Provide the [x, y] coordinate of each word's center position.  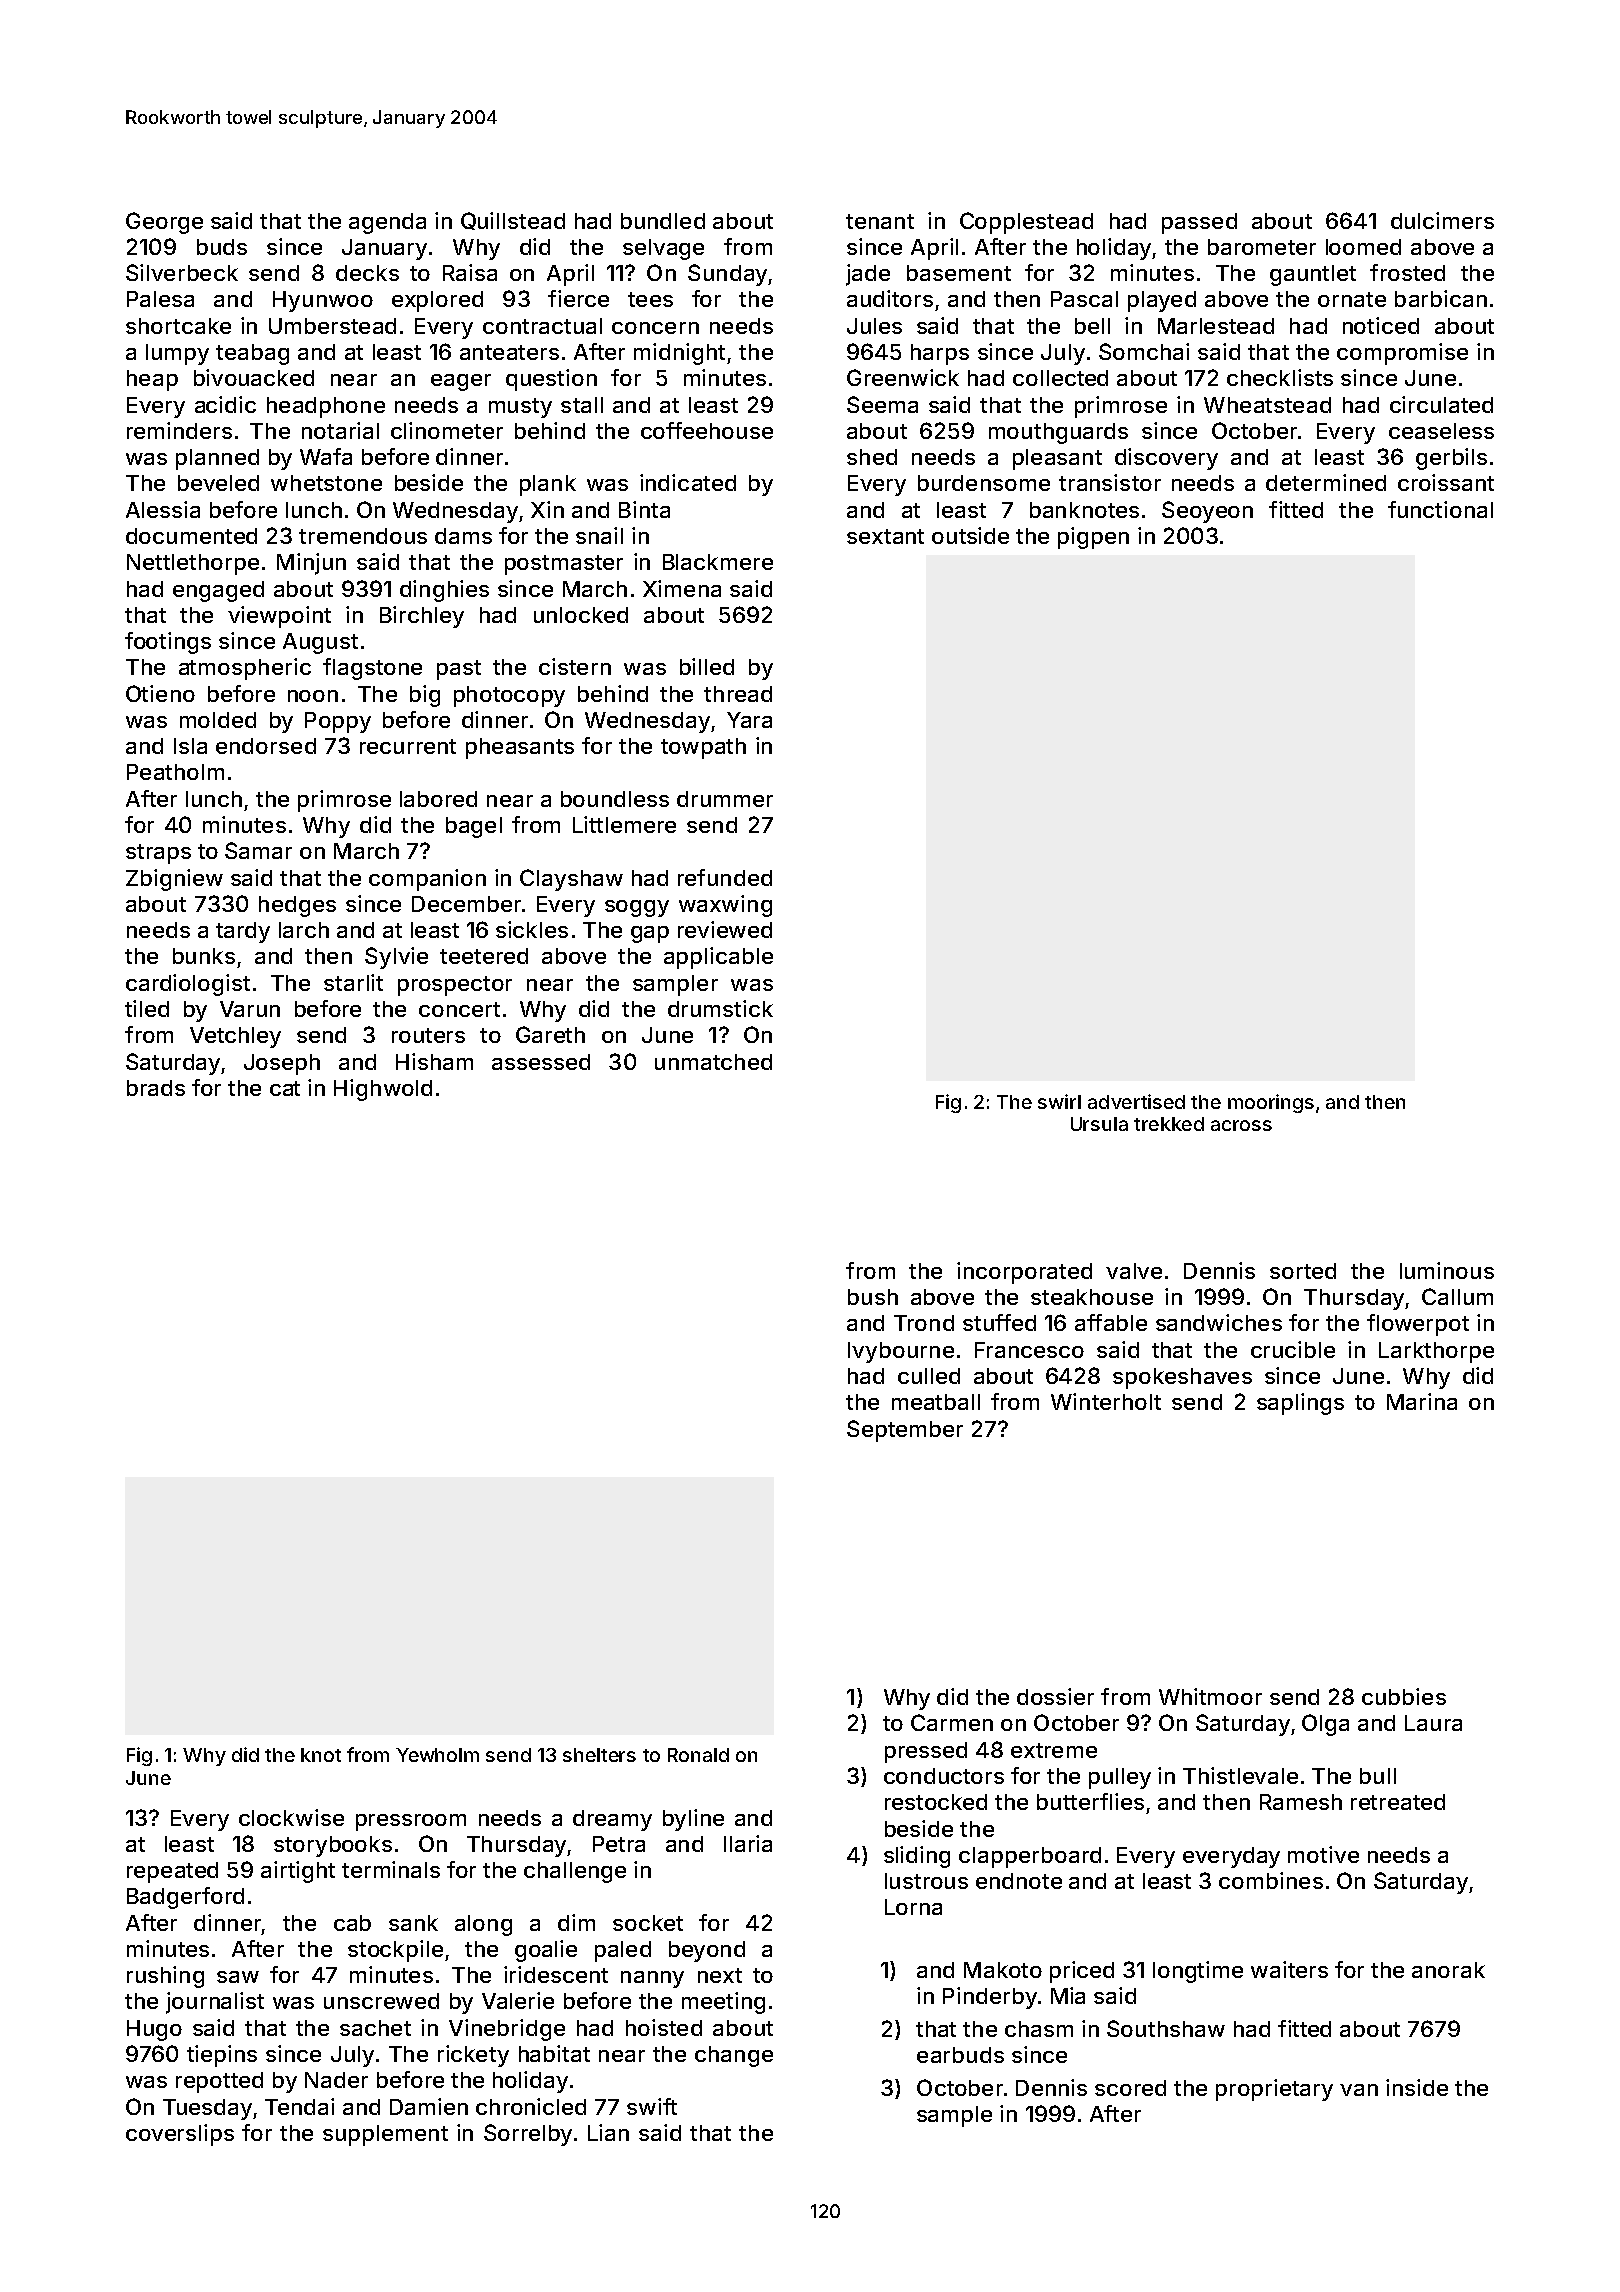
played [1162, 301]
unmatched [713, 1062]
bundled [663, 221]
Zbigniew [174, 880]
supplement [385, 2135]
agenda [387, 223]
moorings [1271, 1103]
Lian [608, 2132]
